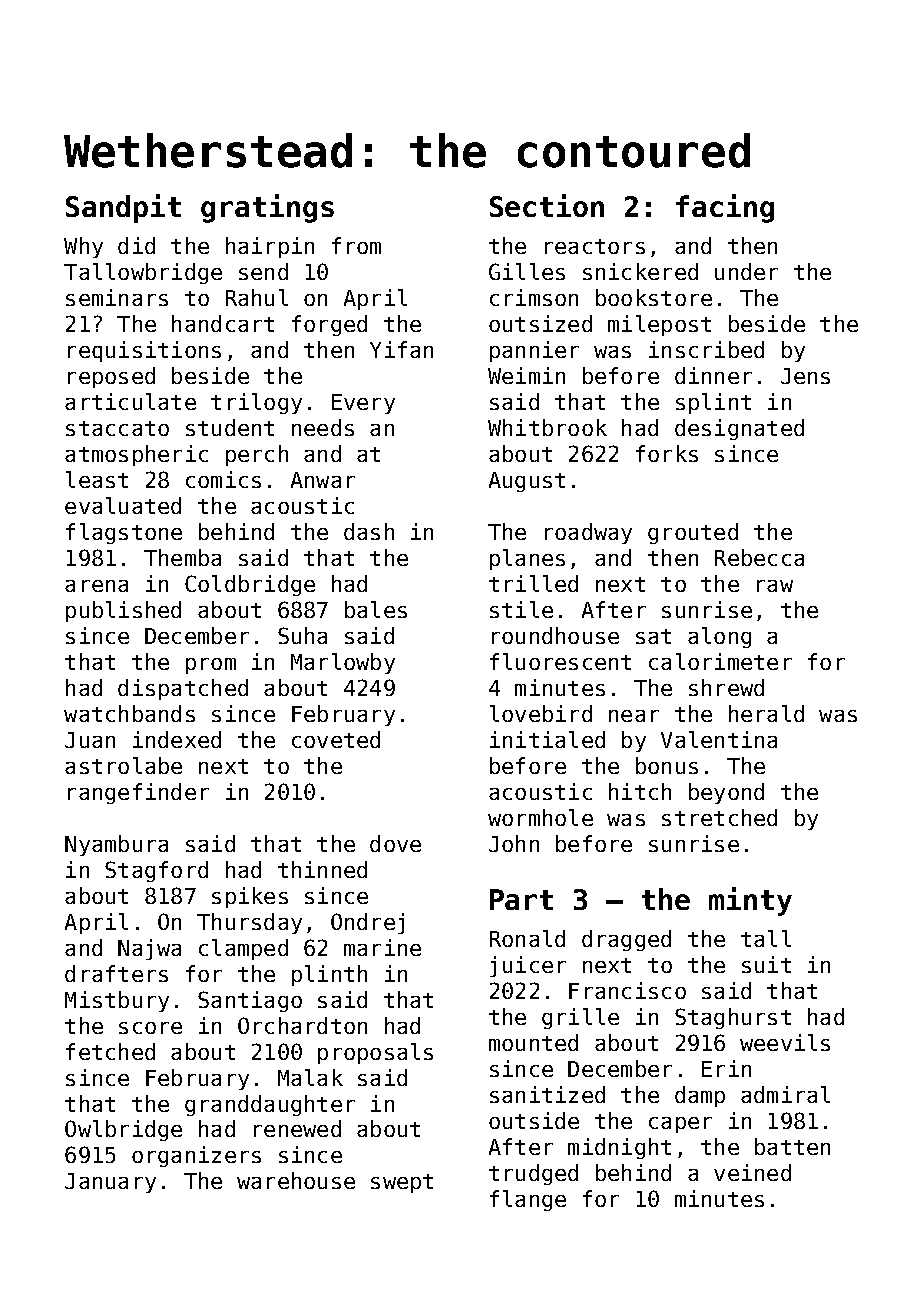  Describe the element at coordinates (627, 990) in the screenshot. I see `Francisco` at that location.
